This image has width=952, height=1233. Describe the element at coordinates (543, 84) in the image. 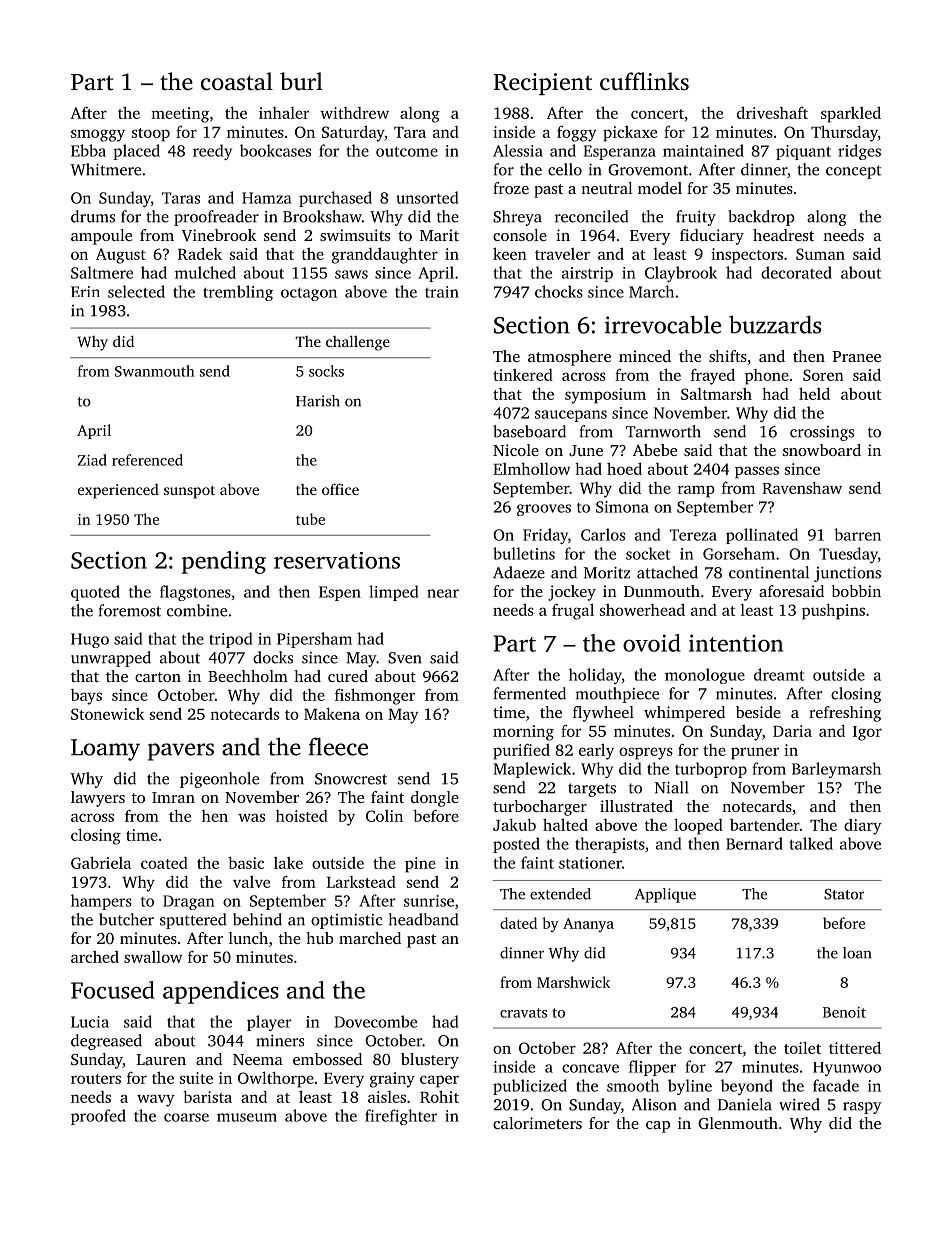

I see `Recipient` at that location.
